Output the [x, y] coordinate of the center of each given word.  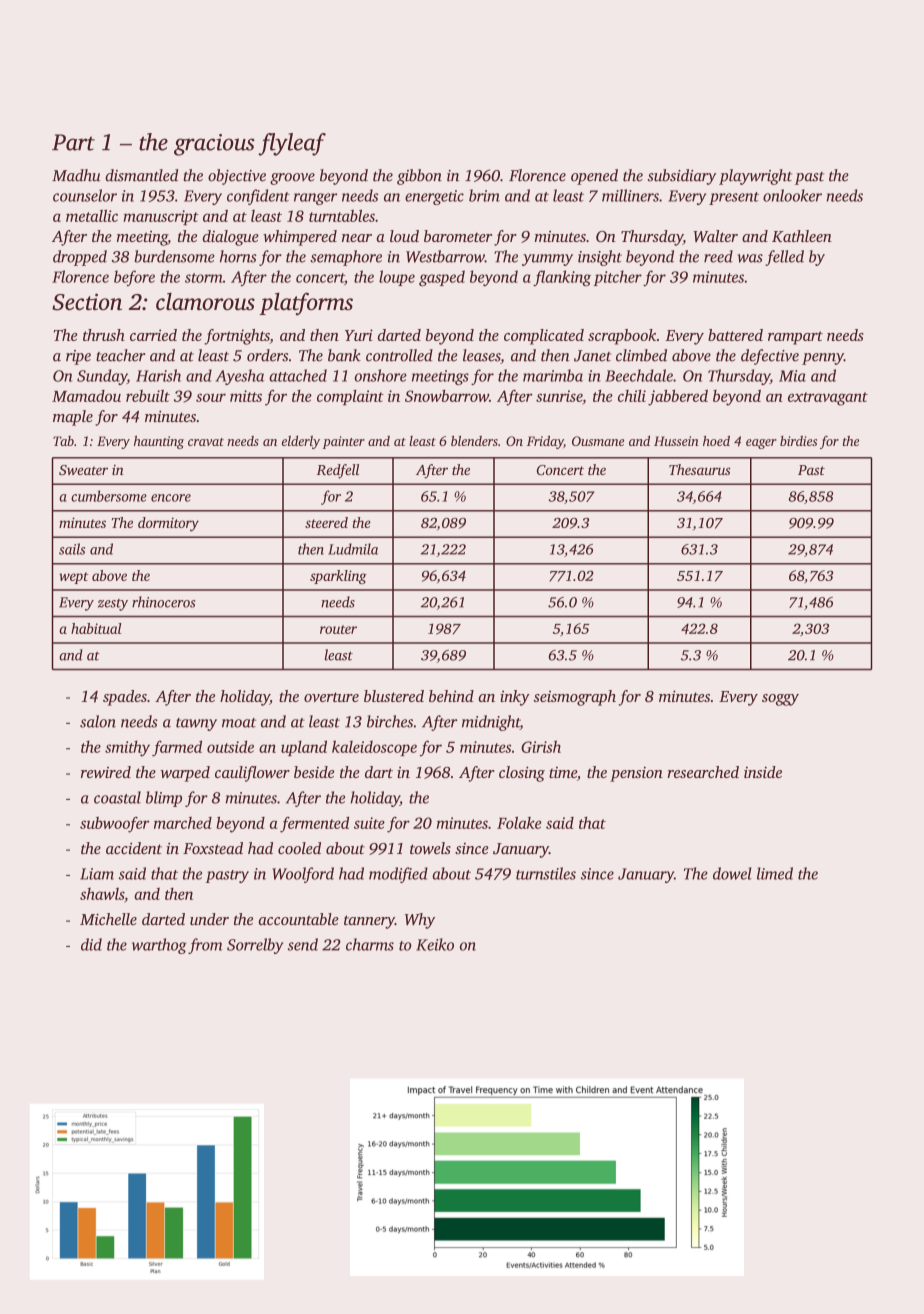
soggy [780, 700]
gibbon [419, 177]
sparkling [338, 577]
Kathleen [802, 236]
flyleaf [292, 144]
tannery [369, 922]
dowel [732, 873]
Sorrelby [255, 946]
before [134, 278]
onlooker [792, 195]
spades [125, 698]
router [338, 629]
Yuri [359, 335]
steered [326, 522]
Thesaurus [700, 469]
